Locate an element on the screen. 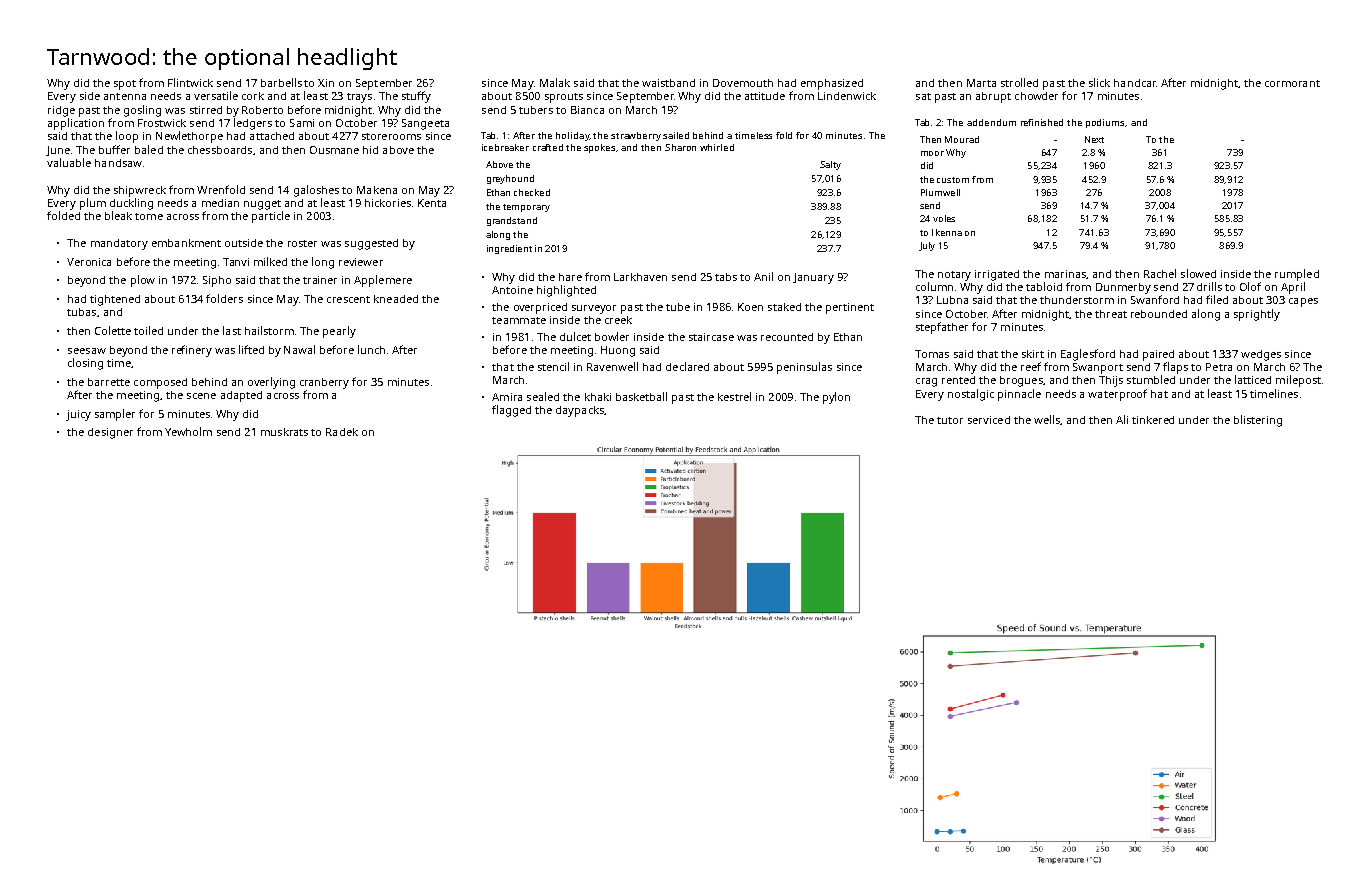 This screenshot has height=887, width=1372. Xin is located at coordinates (326, 83).
